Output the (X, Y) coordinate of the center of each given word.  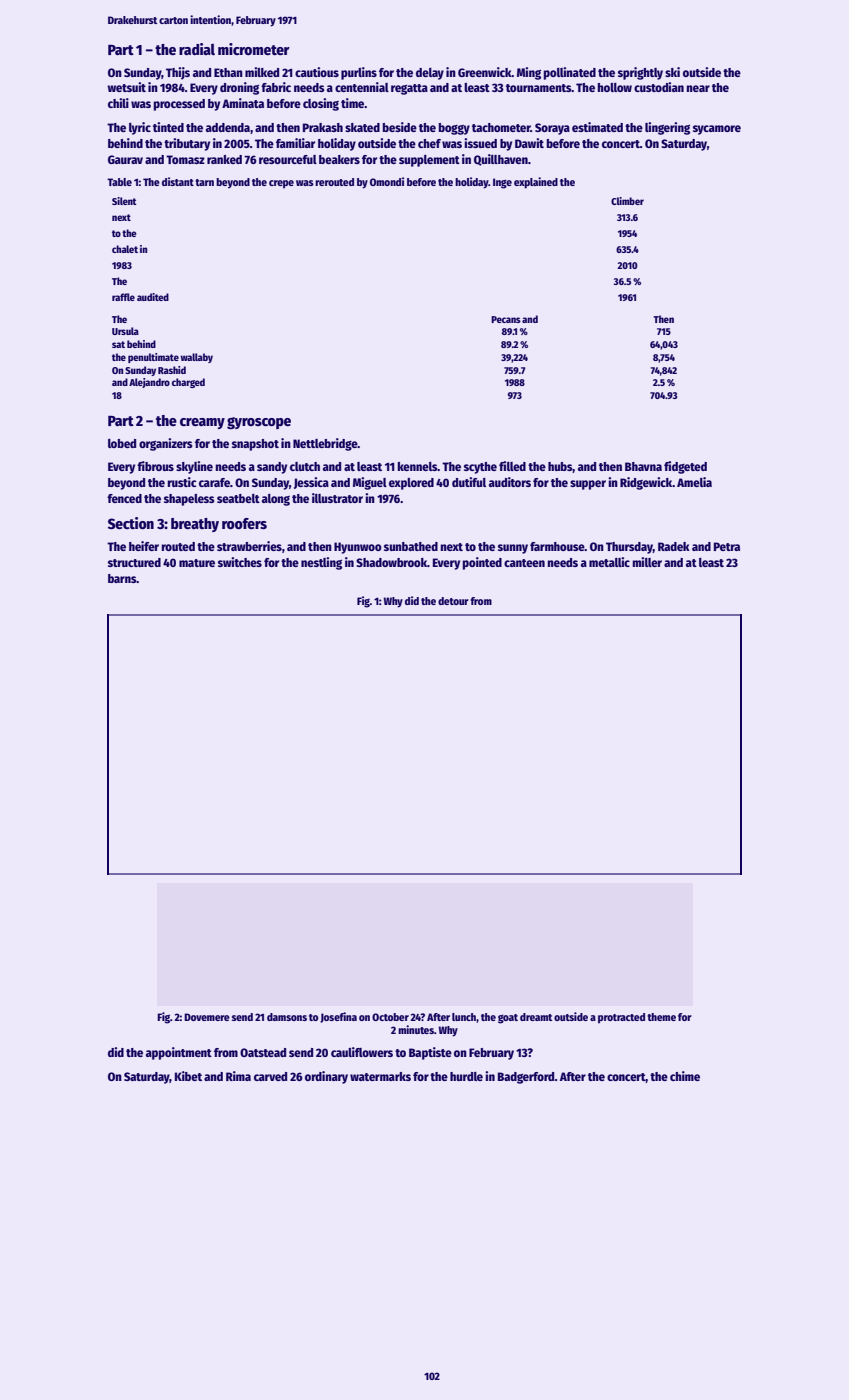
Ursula (125, 331)
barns (122, 578)
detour (453, 601)
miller (647, 562)
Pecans (506, 319)
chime (685, 1076)
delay (430, 74)
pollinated (569, 73)
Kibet (188, 1076)
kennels (417, 466)
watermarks (380, 1076)
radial (197, 49)
